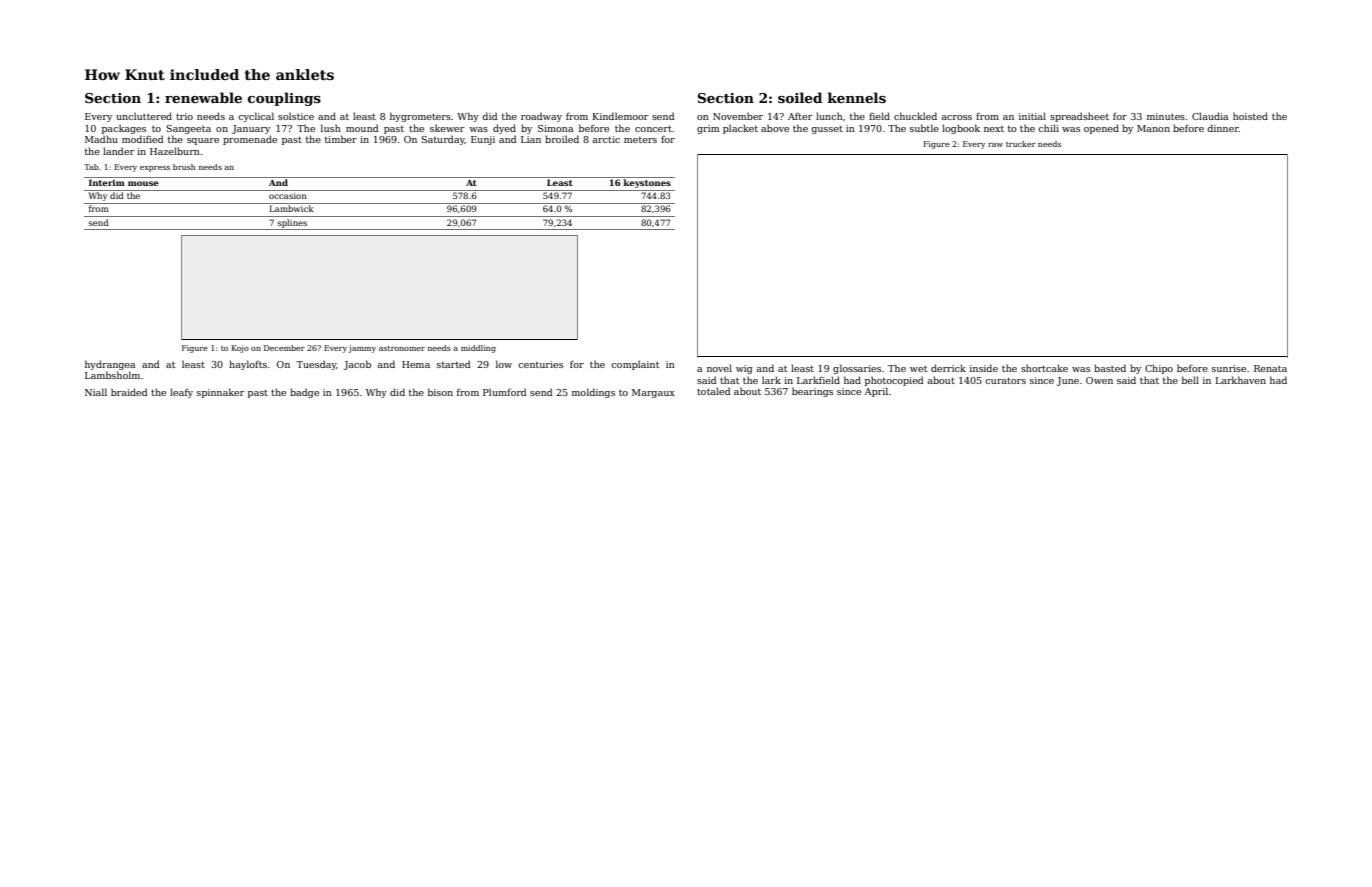 The height and width of the screenshot is (887, 1372). I want to click on derrick, so click(948, 368).
